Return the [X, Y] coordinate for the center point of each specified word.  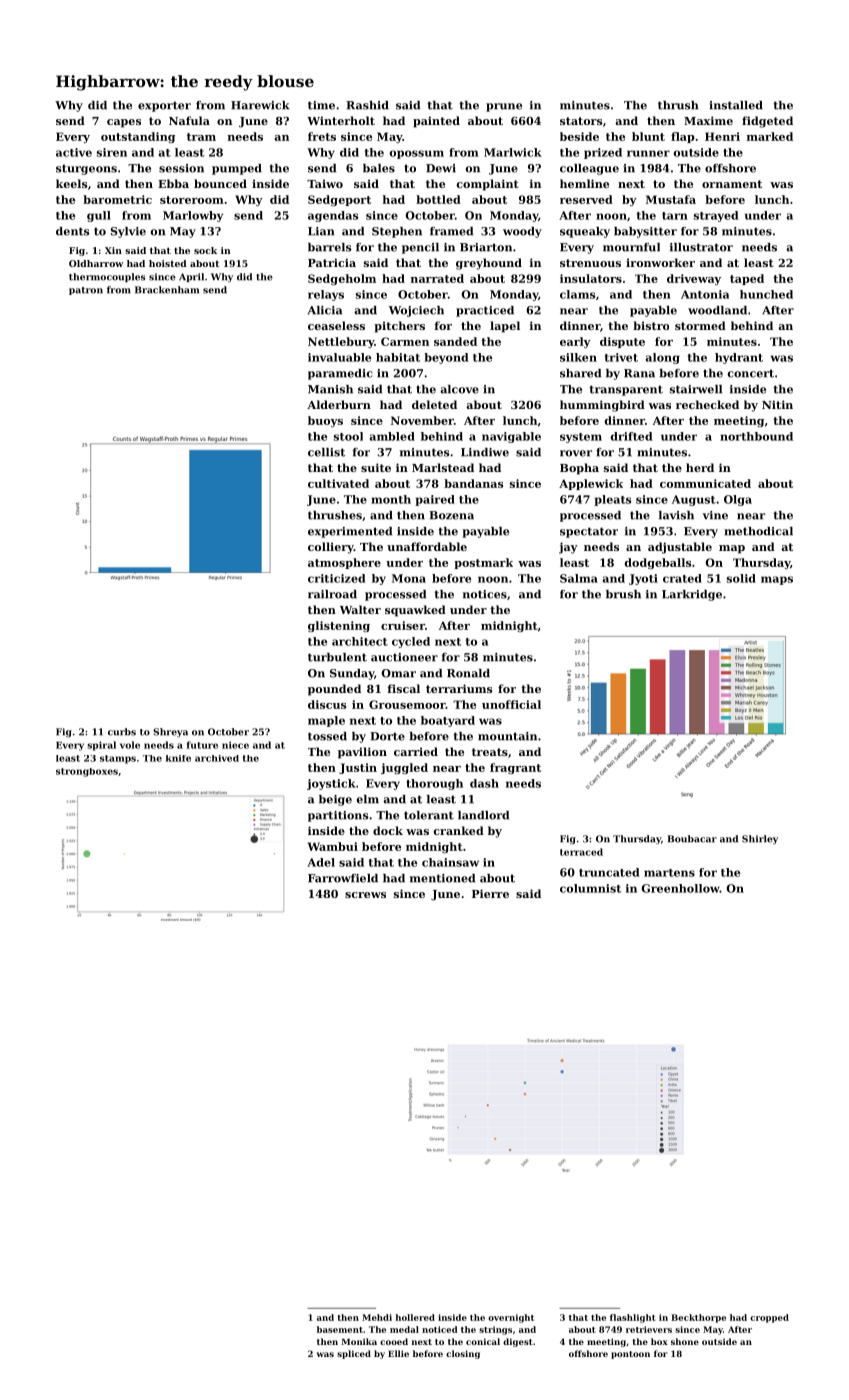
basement [340, 1329]
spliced [354, 1354]
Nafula [189, 120]
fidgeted [767, 122]
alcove [459, 389]
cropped [769, 1318]
